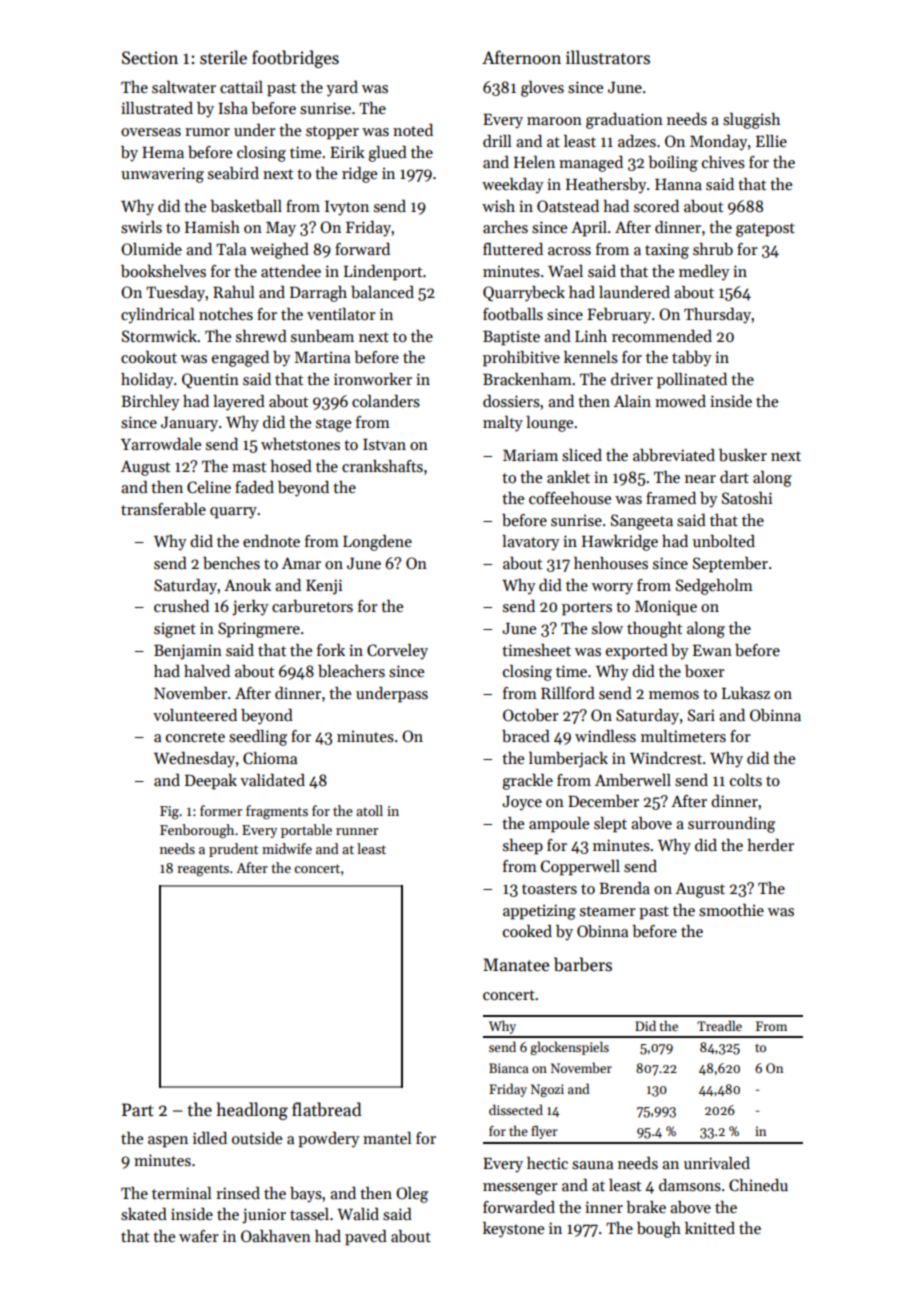 This screenshot has height=1308, width=924. I want to click on midwife, so click(287, 848).
